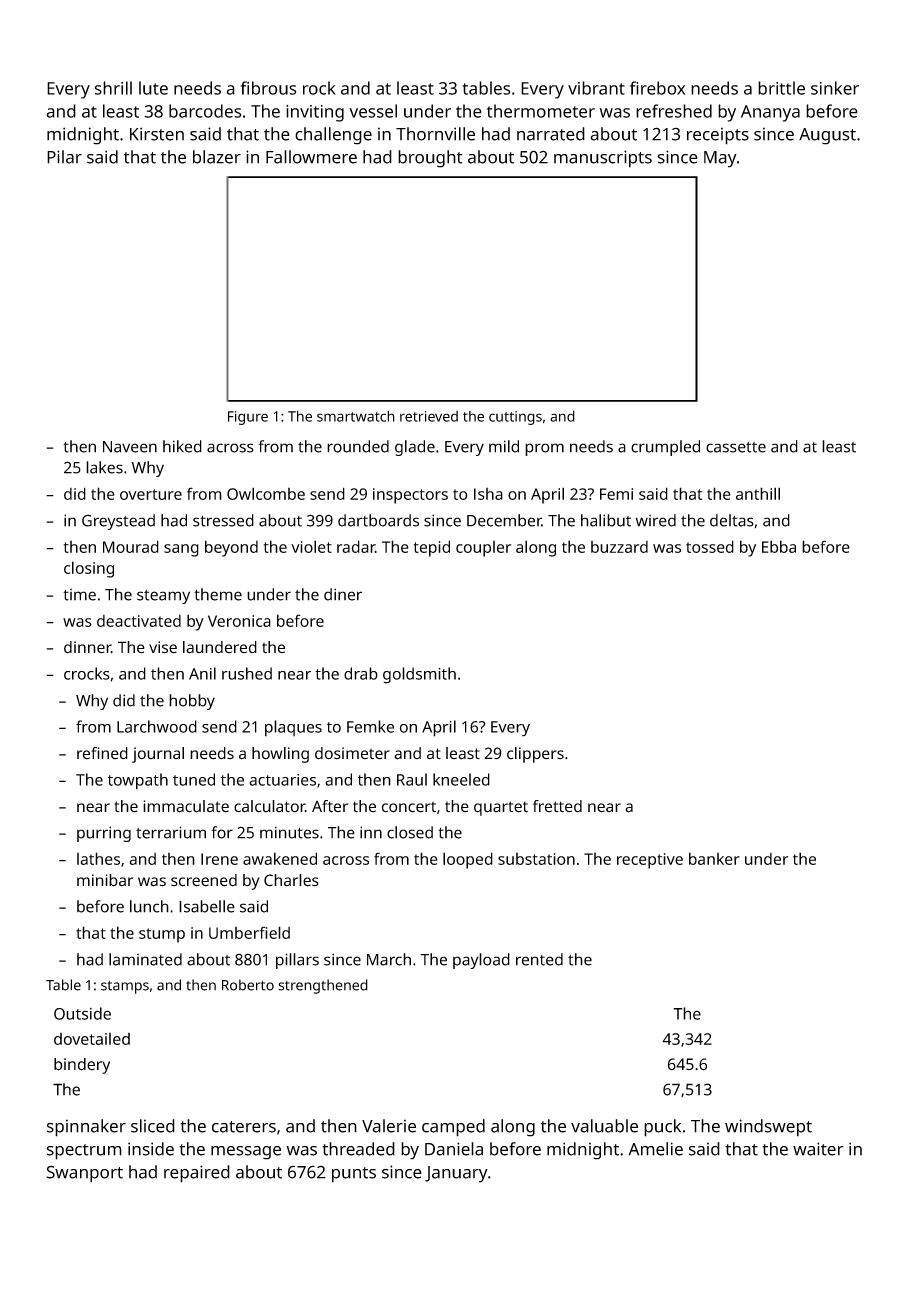 Image resolution: width=924 pixels, height=1314 pixels. I want to click on March, so click(389, 959).
